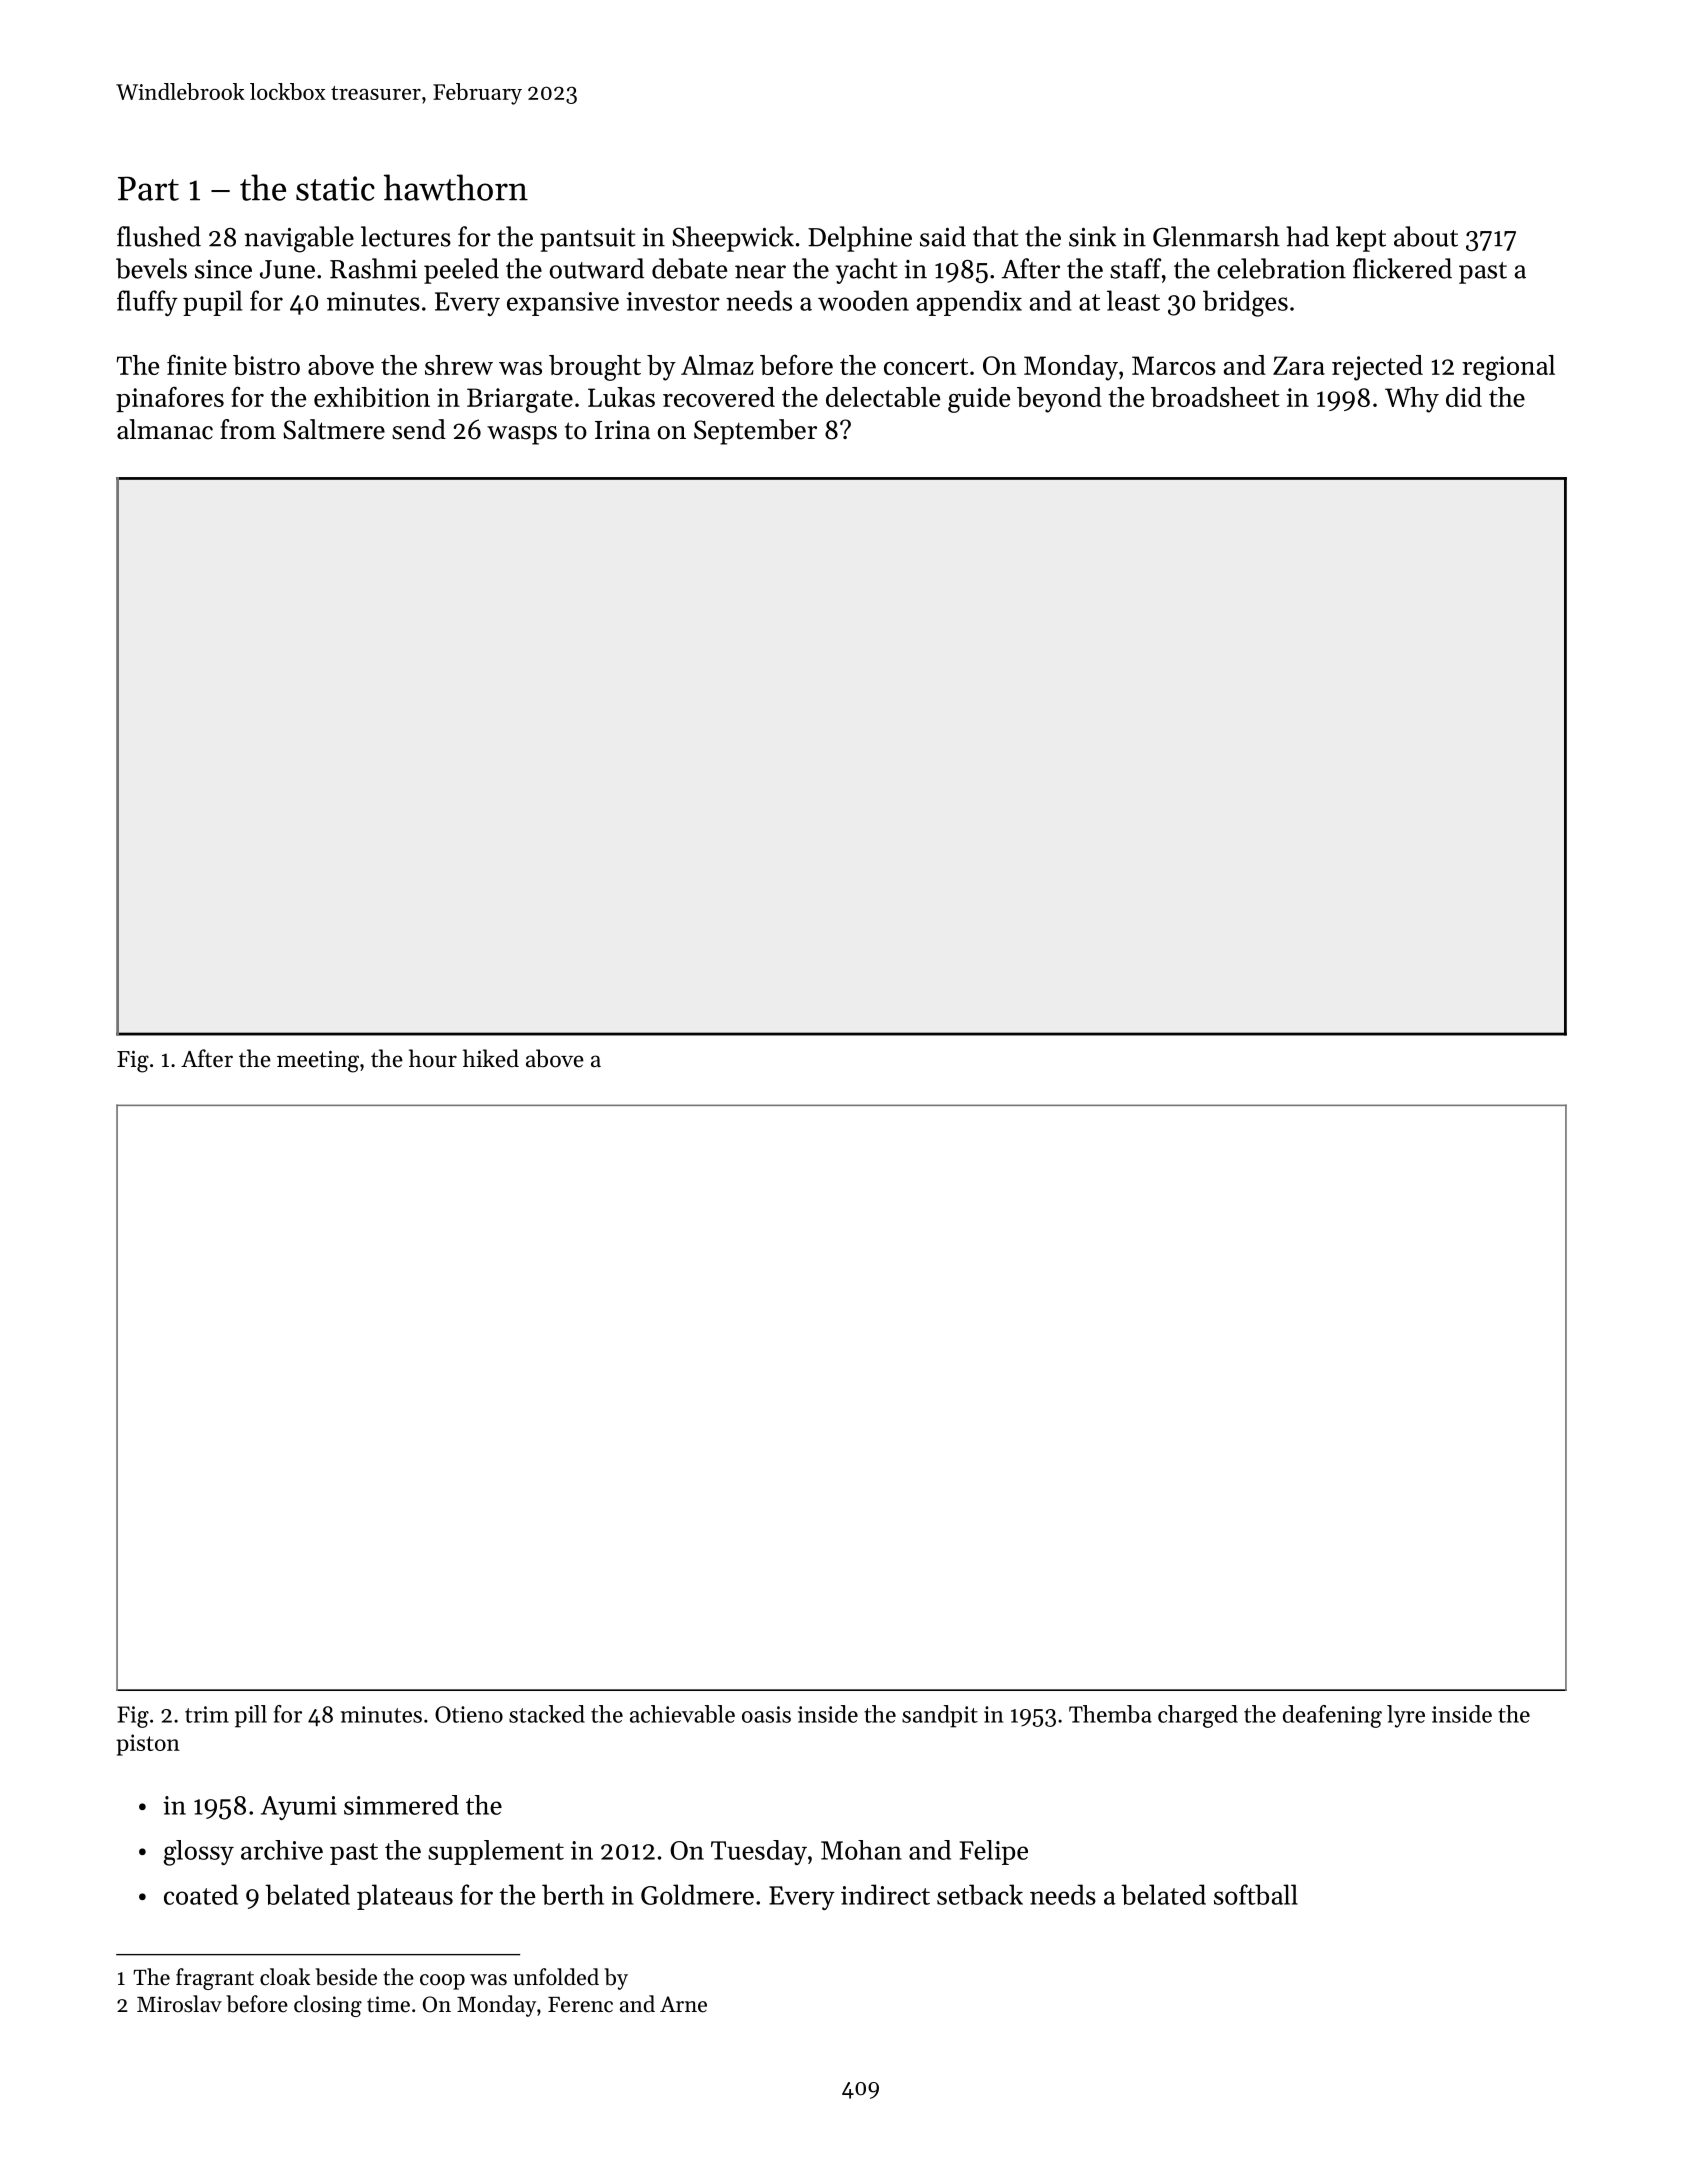  What do you see at coordinates (1332, 1716) in the screenshot?
I see `deafening` at bounding box center [1332, 1716].
